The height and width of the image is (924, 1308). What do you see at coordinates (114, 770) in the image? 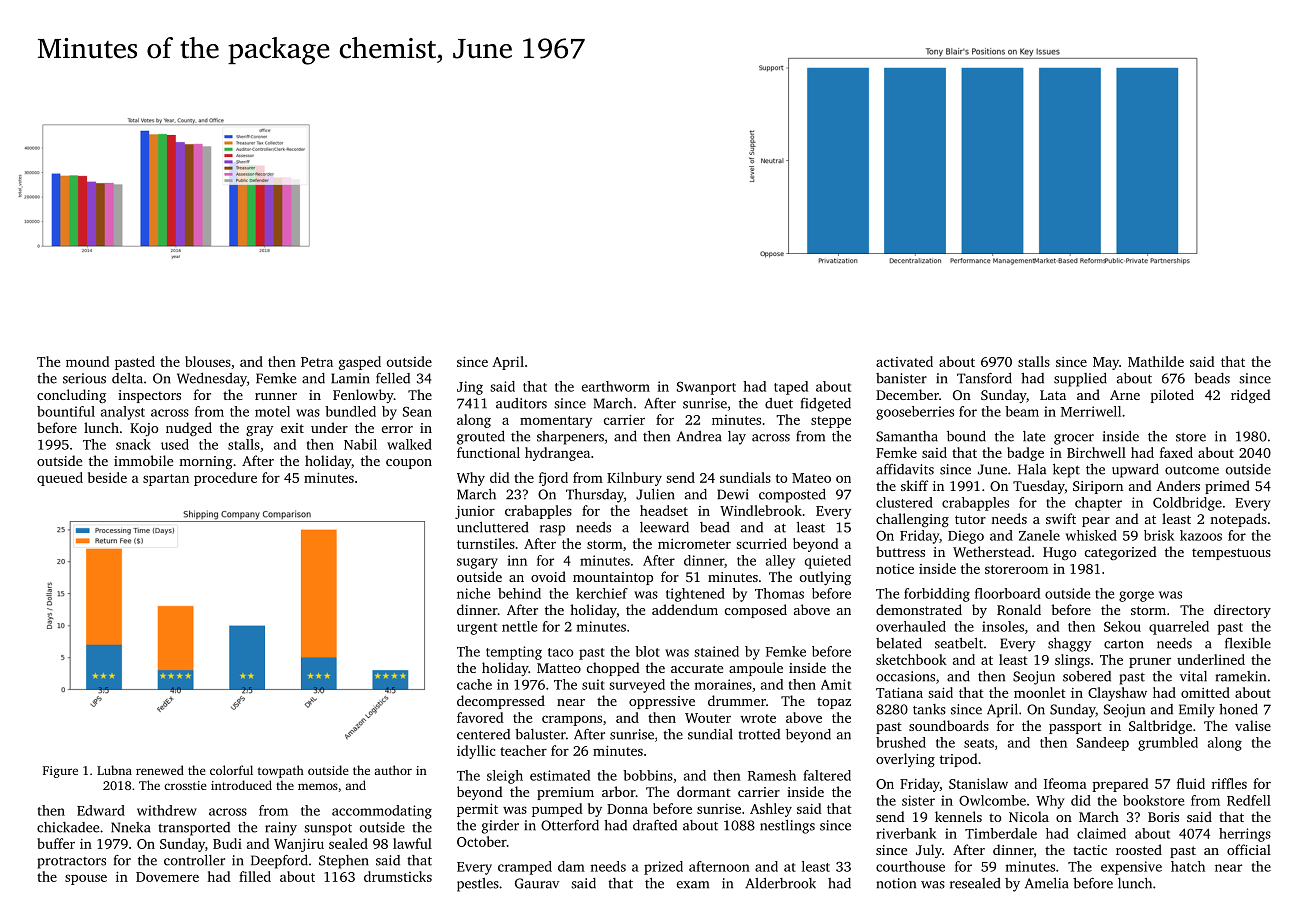
I see `Lubna` at bounding box center [114, 770].
